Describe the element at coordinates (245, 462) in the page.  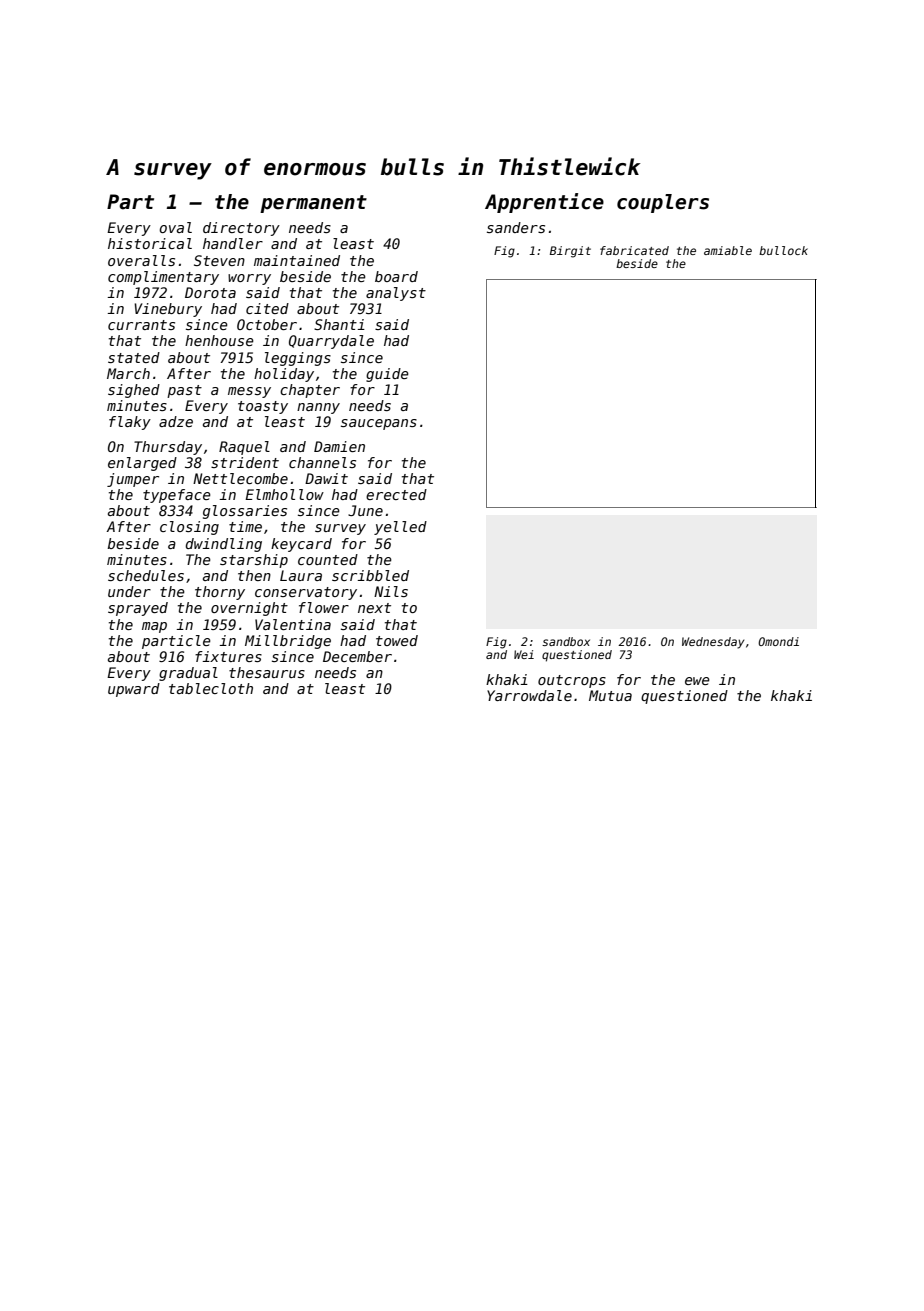
I see `strident` at that location.
